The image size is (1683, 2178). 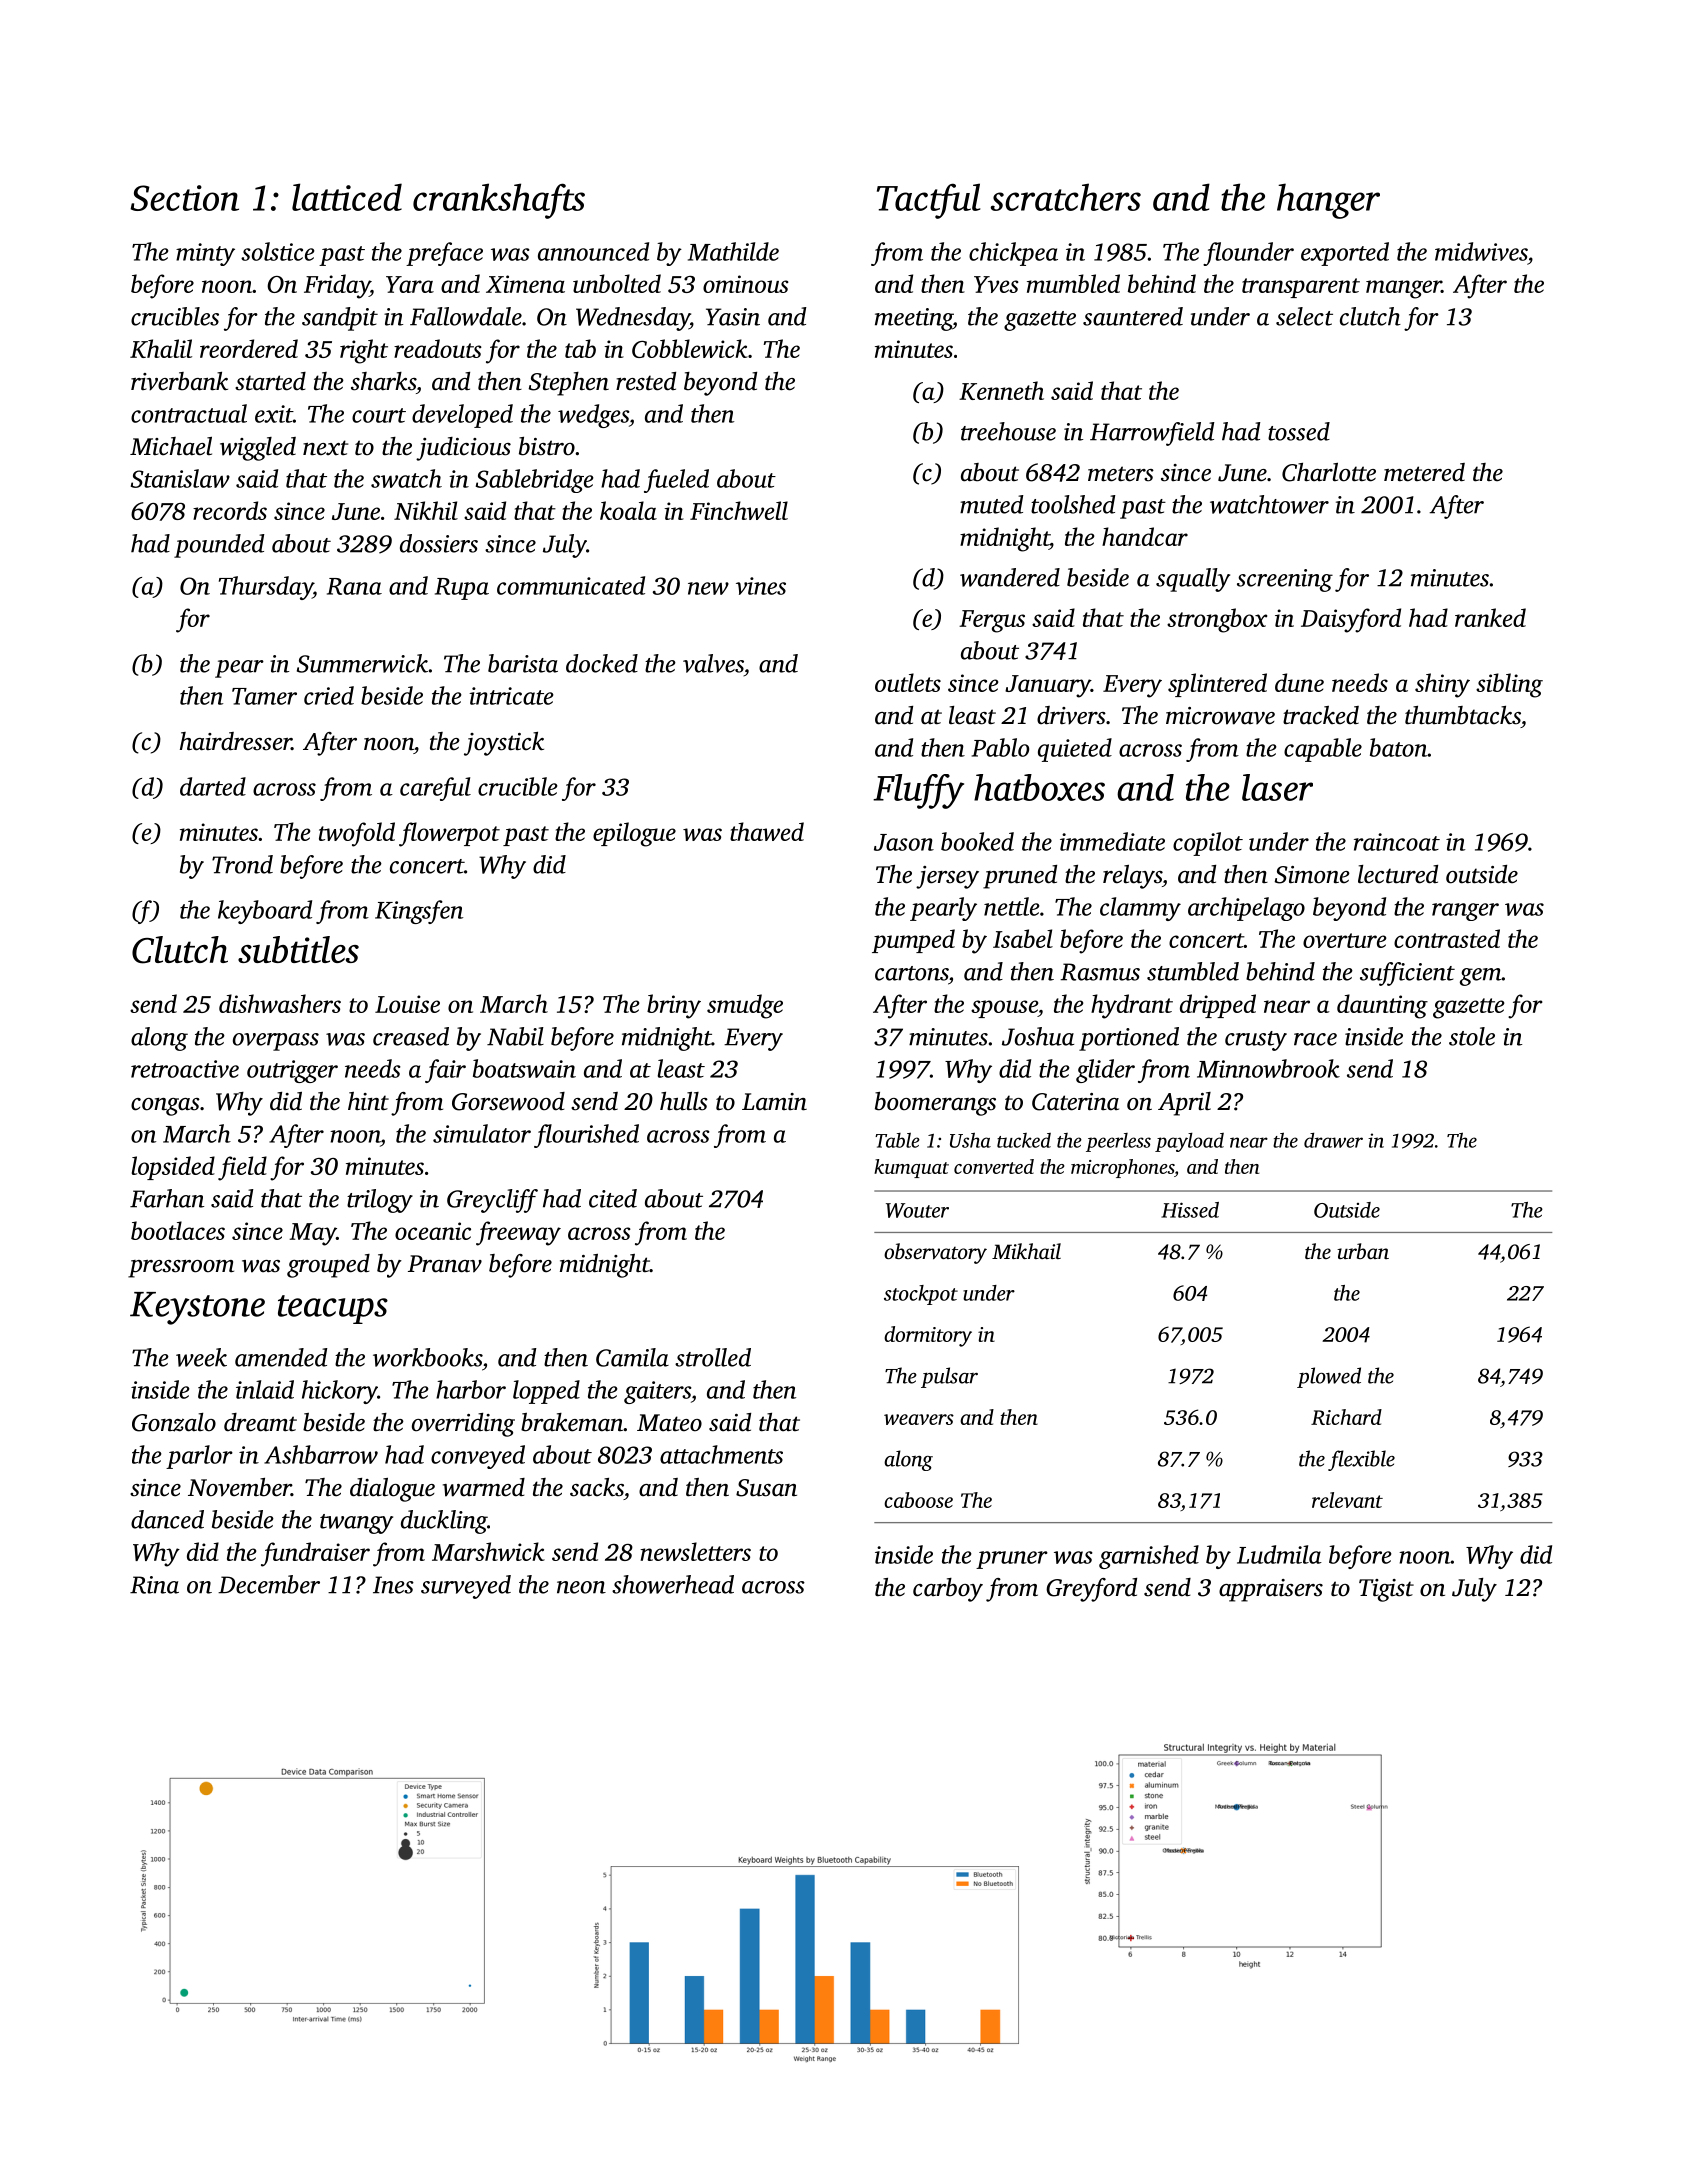 I want to click on scratchers, so click(x=1066, y=197).
